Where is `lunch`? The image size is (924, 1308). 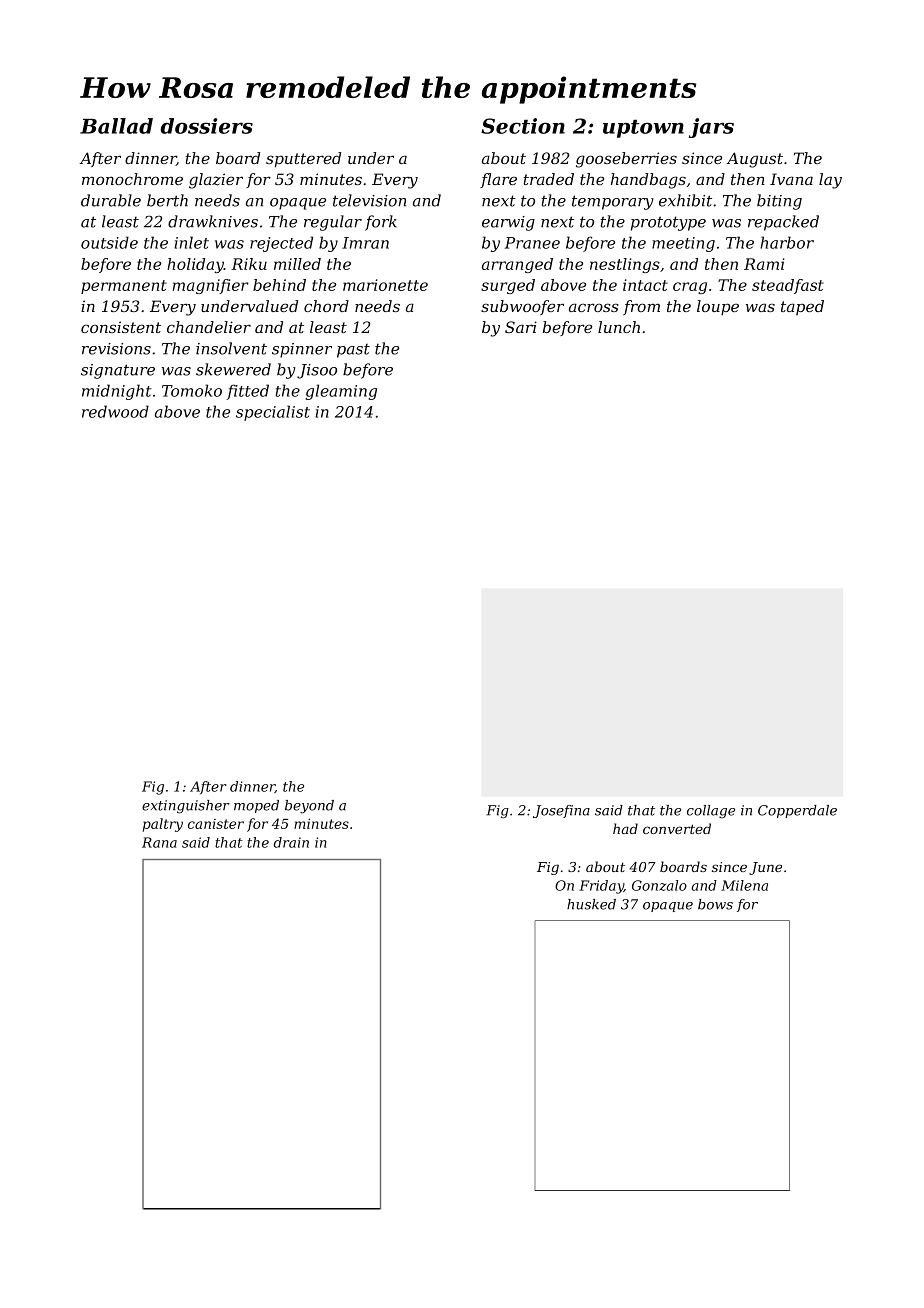 lunch is located at coordinates (619, 327).
